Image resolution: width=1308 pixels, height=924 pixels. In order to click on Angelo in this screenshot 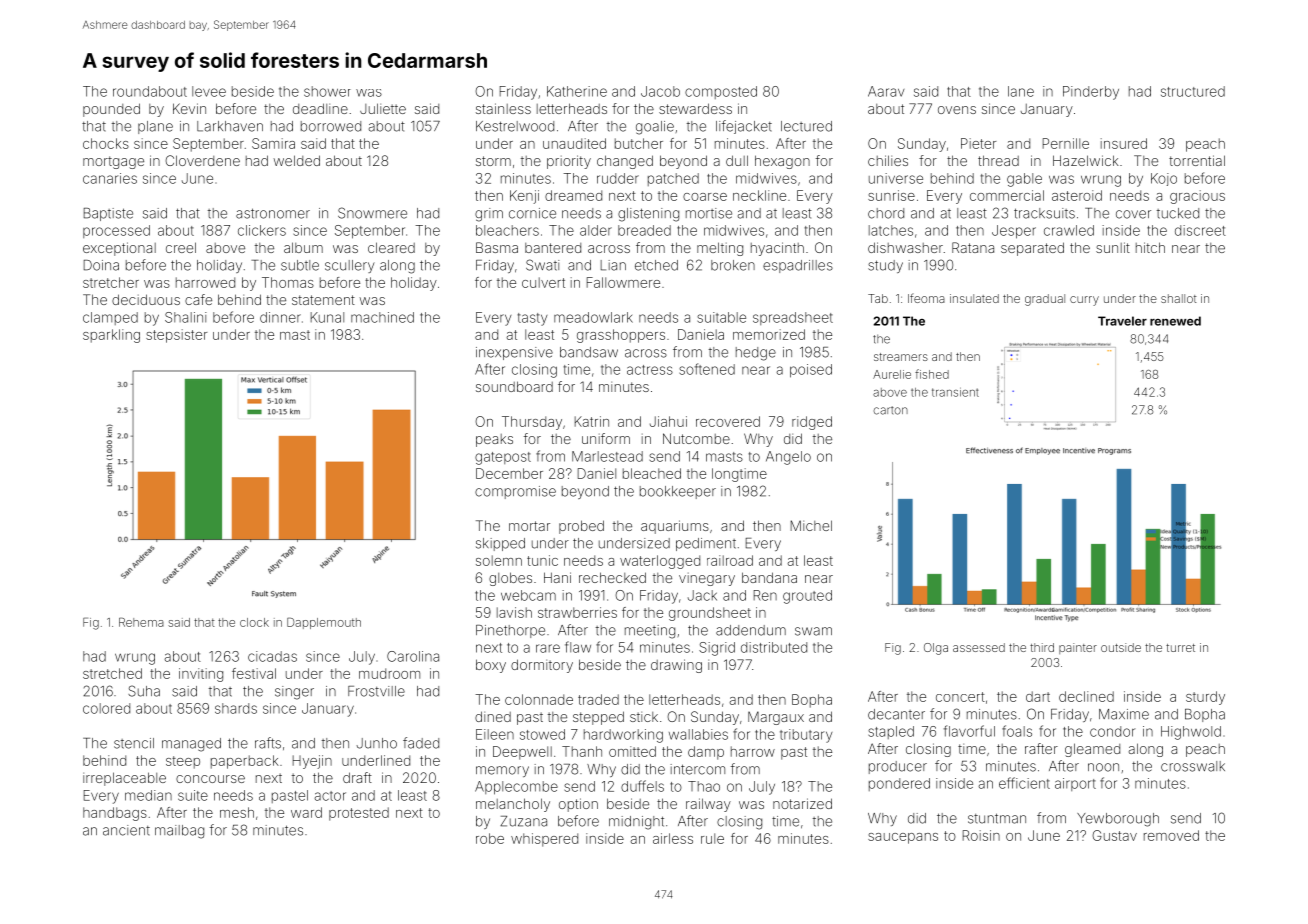, I will do `click(788, 458)`.
